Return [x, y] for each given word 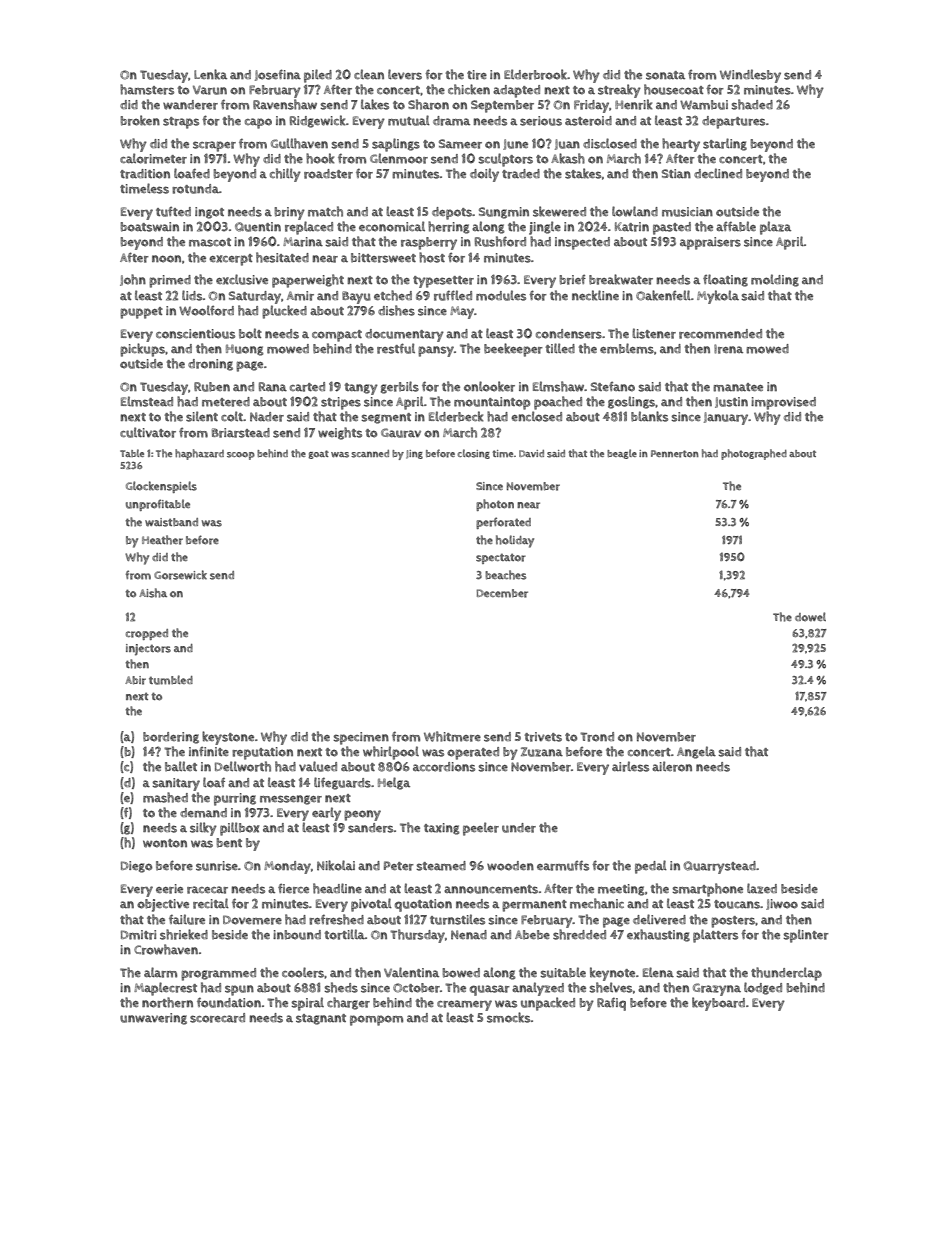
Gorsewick [180, 575]
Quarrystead [719, 867]
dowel [810, 617]
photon [495, 505]
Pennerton [675, 454]
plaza [775, 228]
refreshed [336, 919]
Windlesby [750, 76]
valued [318, 766]
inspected [582, 243]
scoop [241, 456]
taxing [442, 829]
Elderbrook [535, 74]
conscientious [195, 334]
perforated [503, 523]
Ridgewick [318, 121]
